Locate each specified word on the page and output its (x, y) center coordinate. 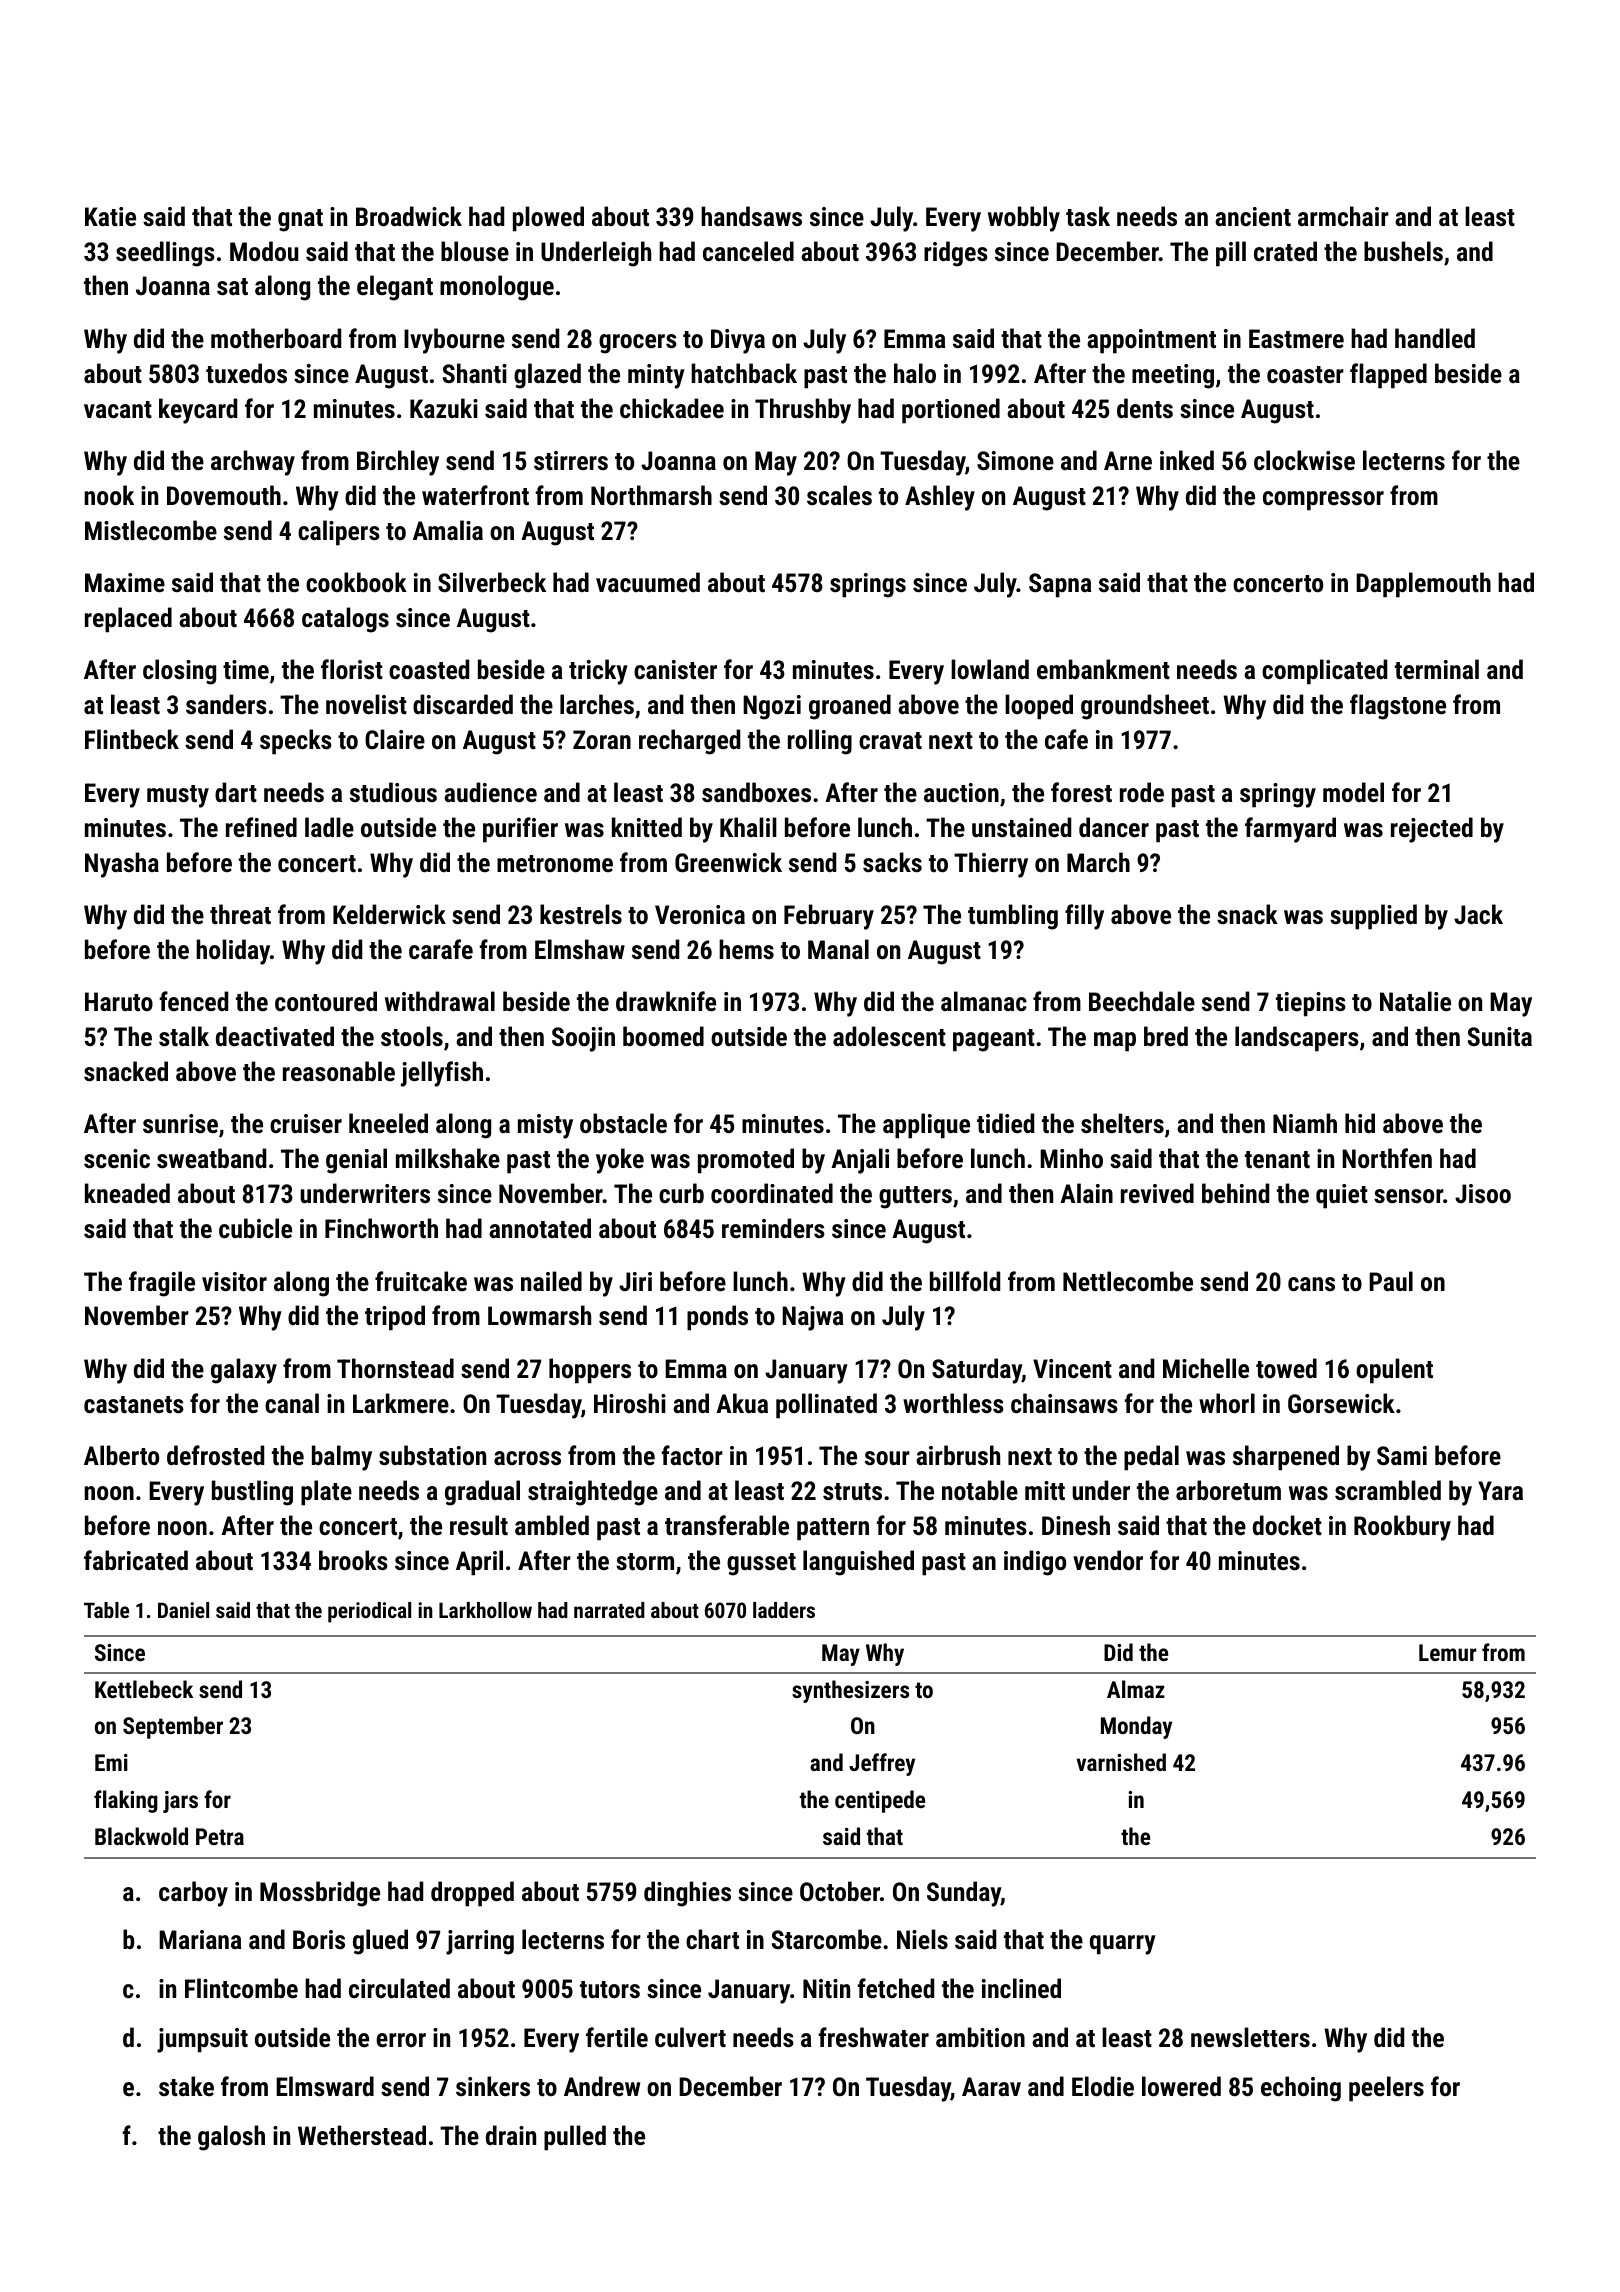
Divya (738, 341)
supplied (1373, 917)
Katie (110, 216)
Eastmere (1296, 338)
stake (186, 2086)
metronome (555, 863)
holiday (233, 952)
